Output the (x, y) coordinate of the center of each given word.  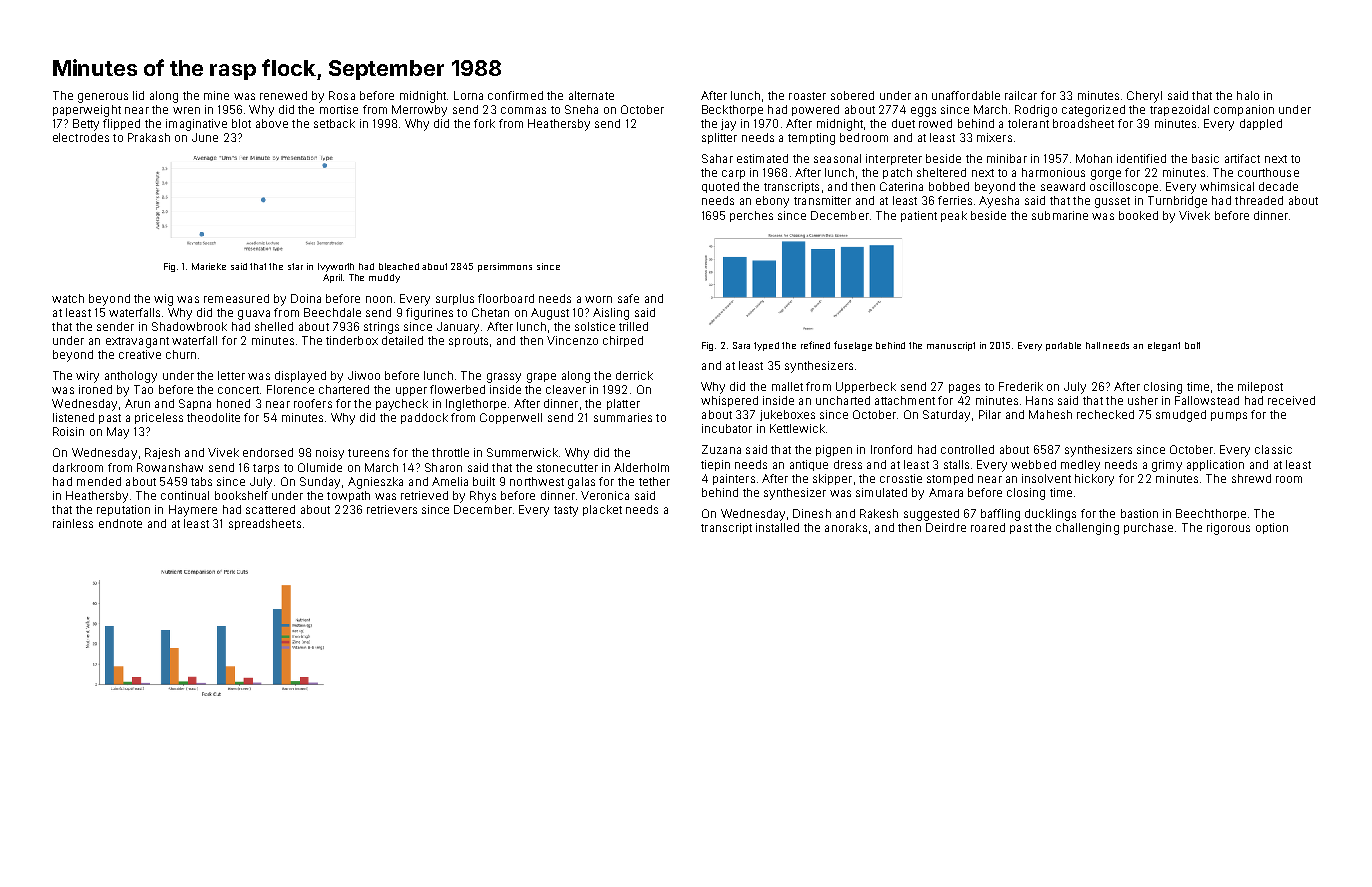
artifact (1242, 158)
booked (1138, 215)
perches (751, 216)
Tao (143, 389)
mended (99, 481)
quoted (720, 187)
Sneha (581, 109)
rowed (935, 123)
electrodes (81, 137)
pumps (1229, 416)
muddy (384, 278)
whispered (729, 401)
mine (216, 95)
